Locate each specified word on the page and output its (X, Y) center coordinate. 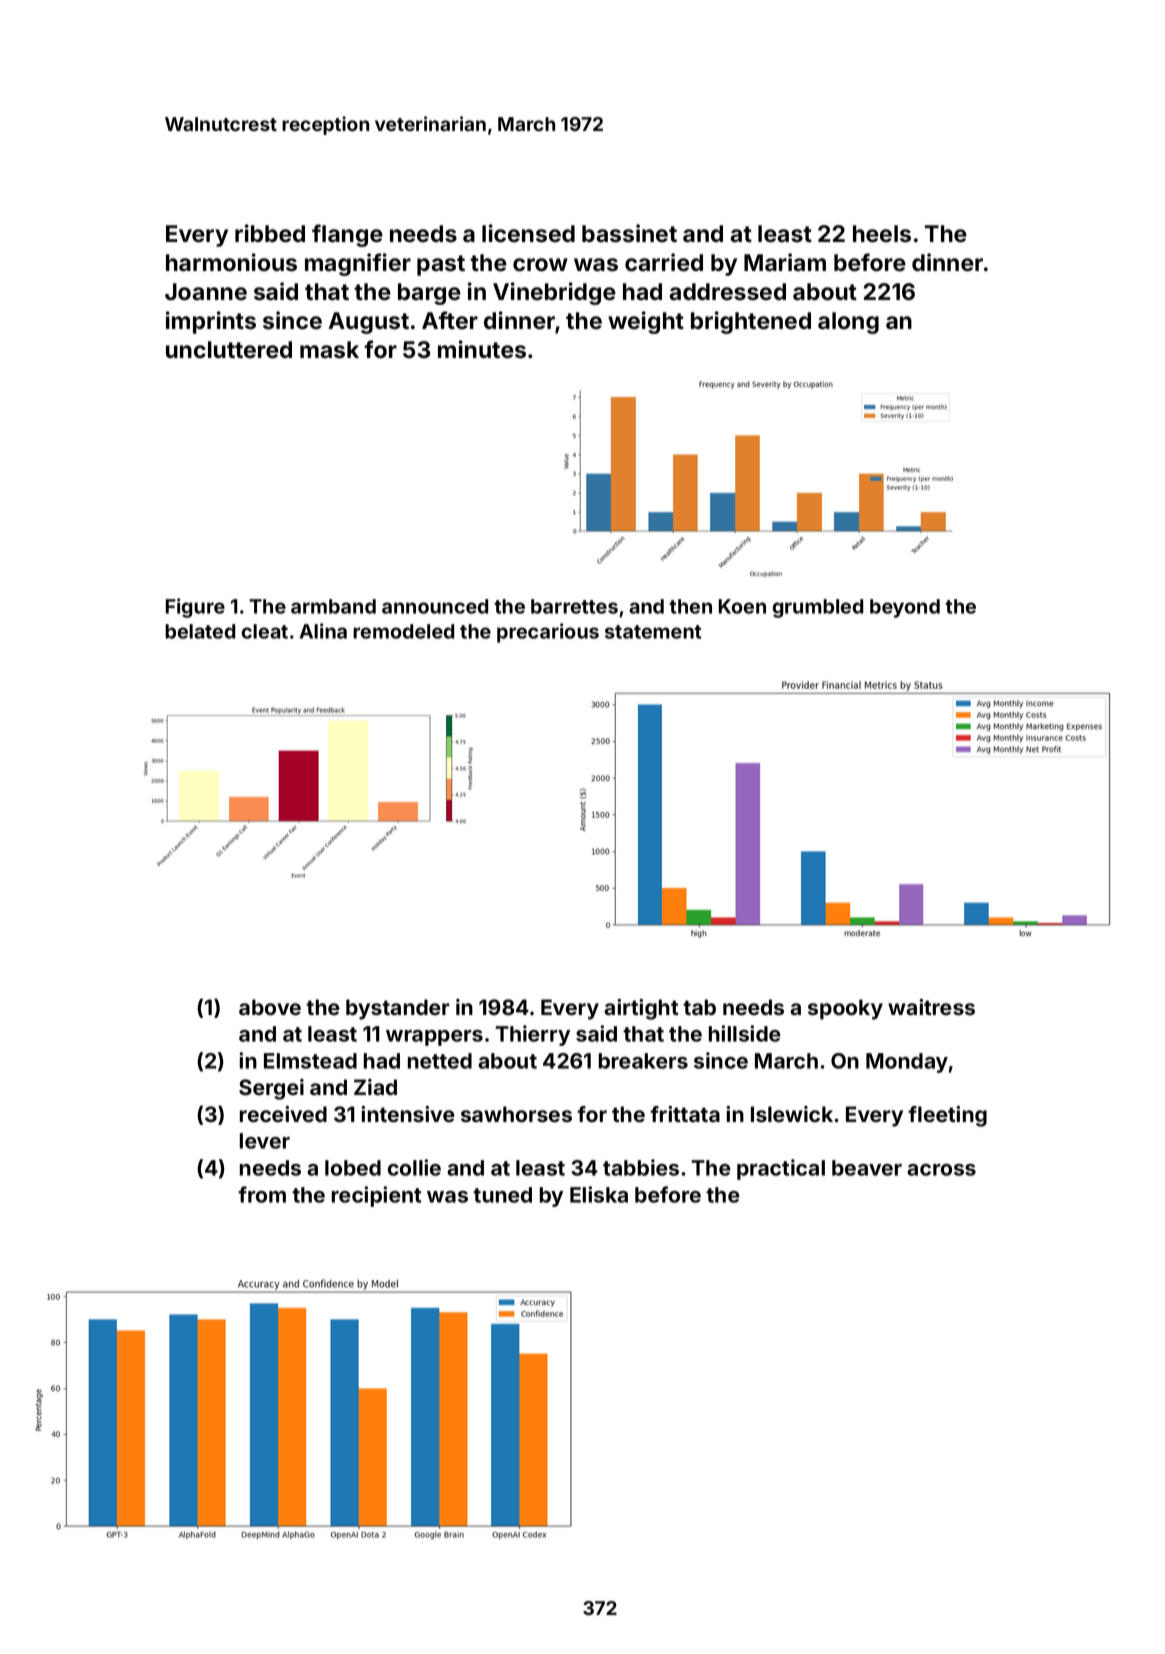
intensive (408, 1114)
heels (882, 234)
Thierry (532, 1035)
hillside (745, 1033)
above (270, 1007)
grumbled (818, 608)
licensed (528, 233)
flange (347, 235)
